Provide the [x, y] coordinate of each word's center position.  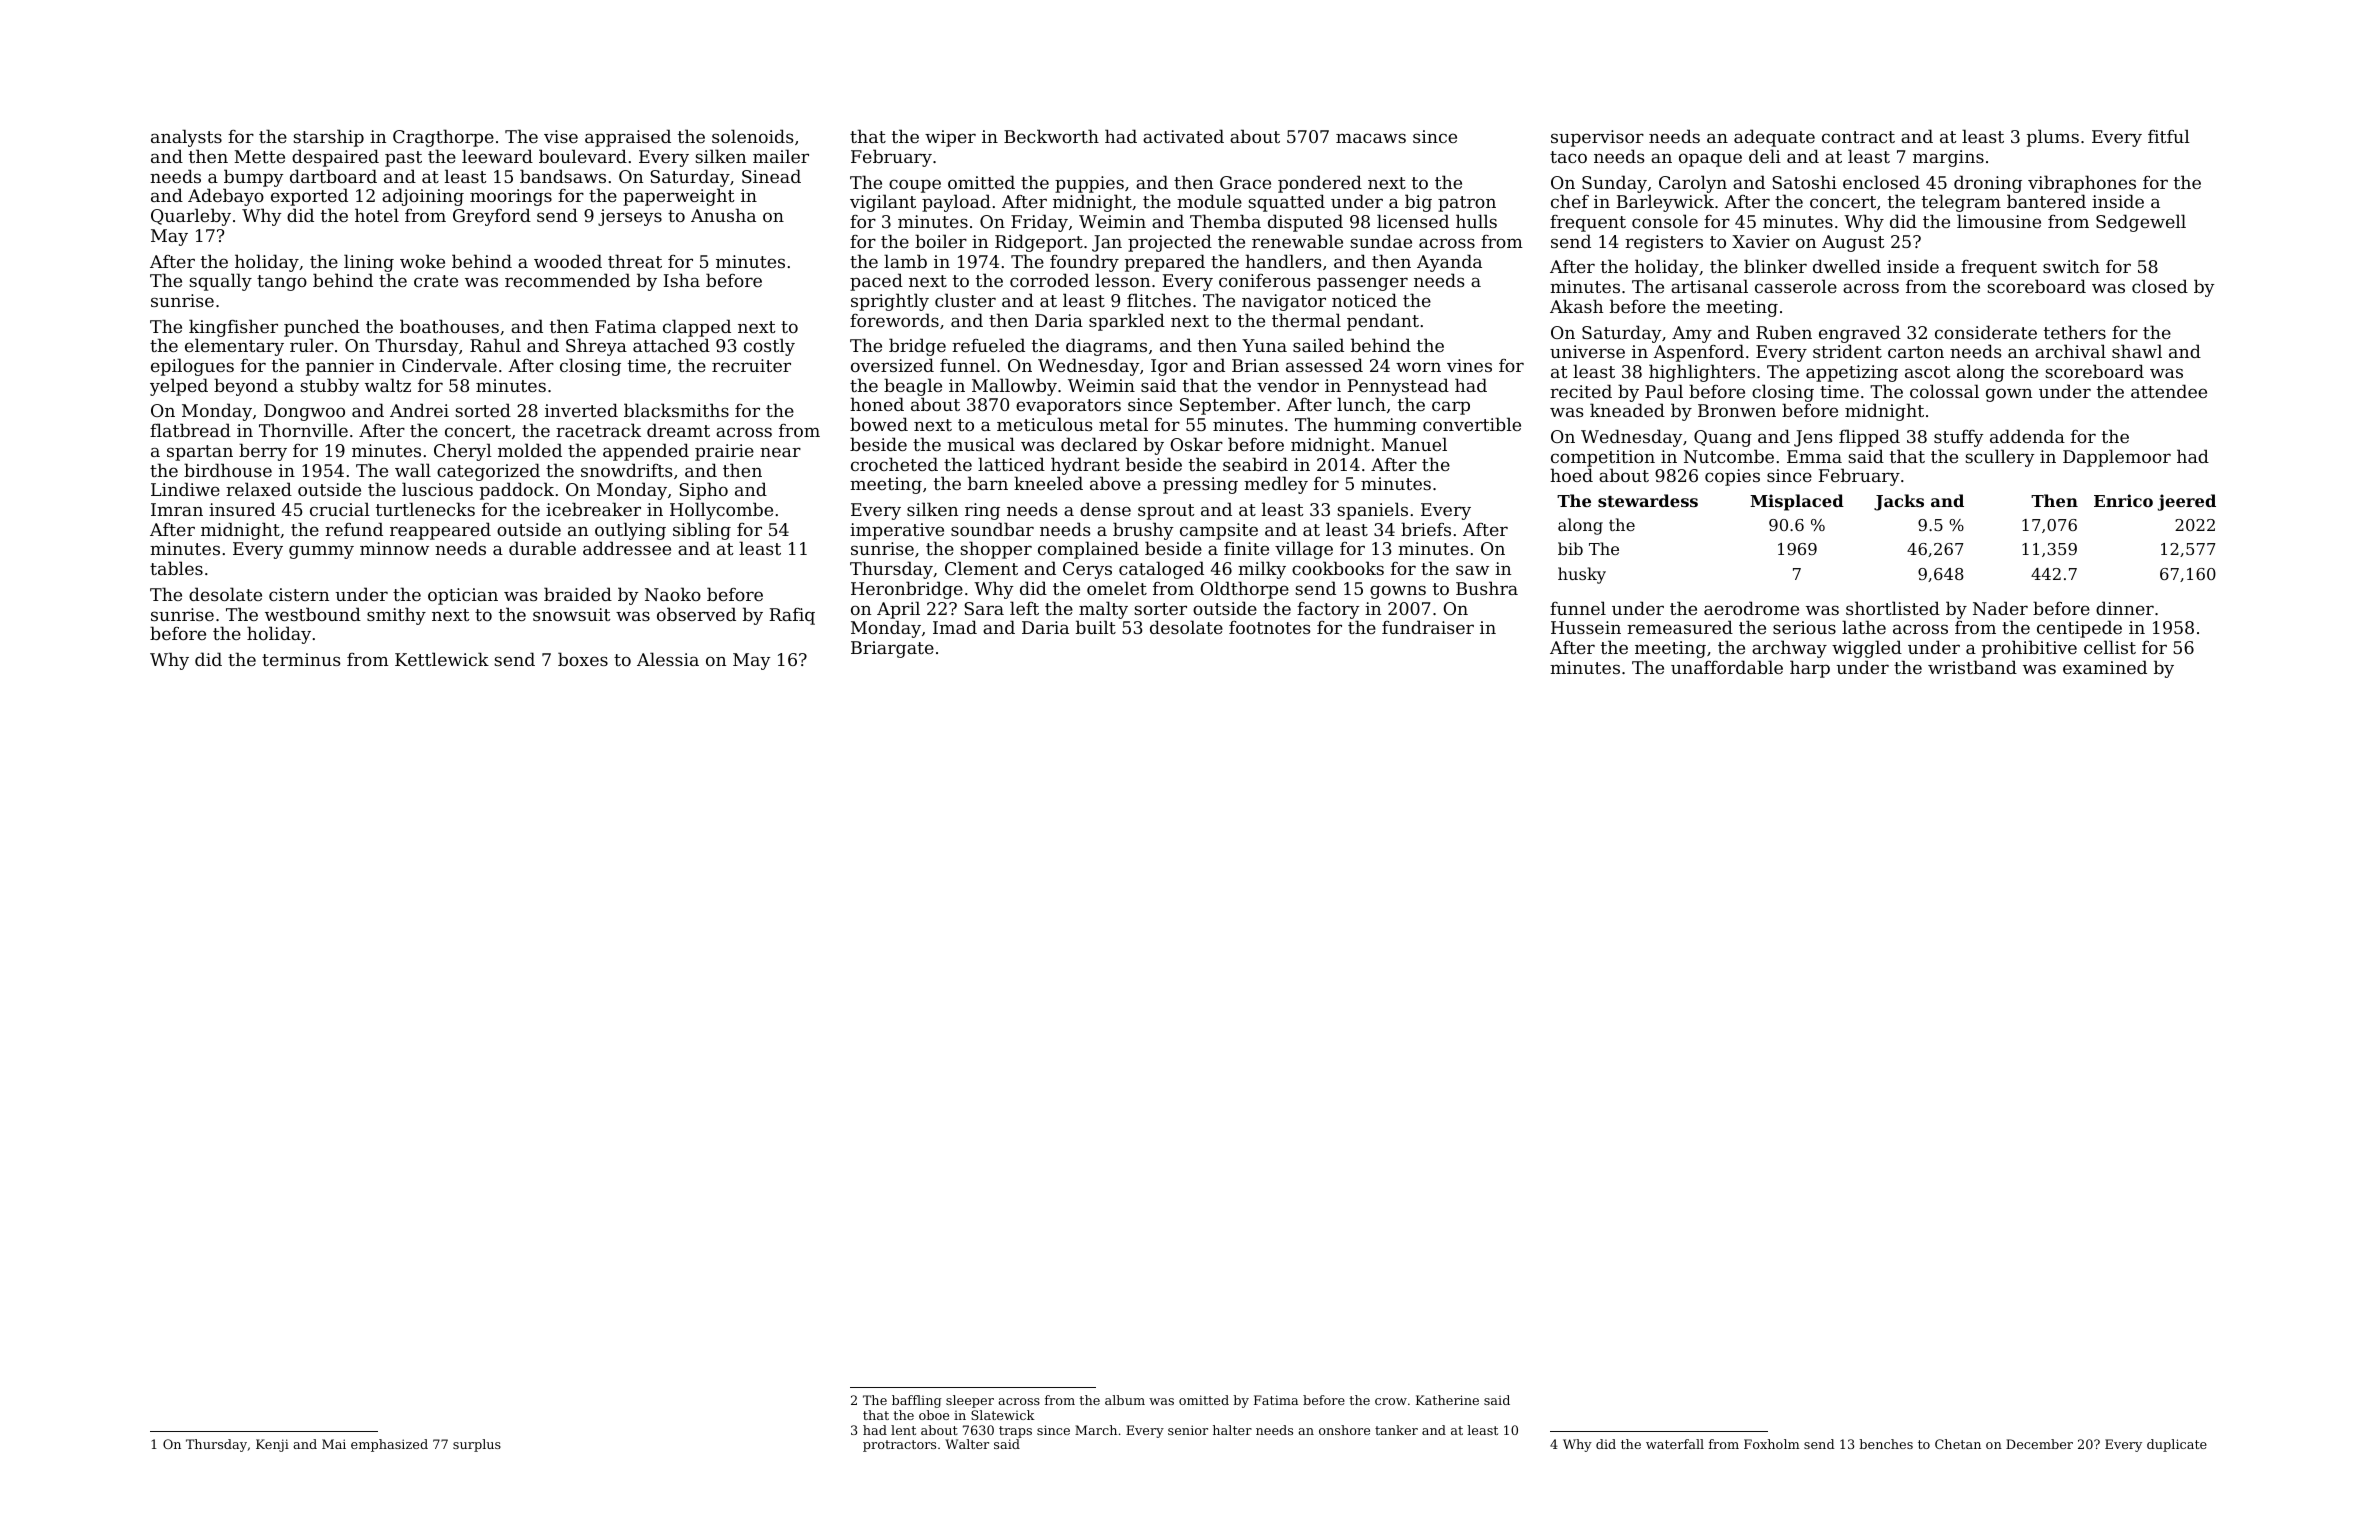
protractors [899, 1446]
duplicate [2177, 1445]
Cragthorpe [443, 138]
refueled [988, 345]
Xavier [1761, 241]
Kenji [272, 1445]
